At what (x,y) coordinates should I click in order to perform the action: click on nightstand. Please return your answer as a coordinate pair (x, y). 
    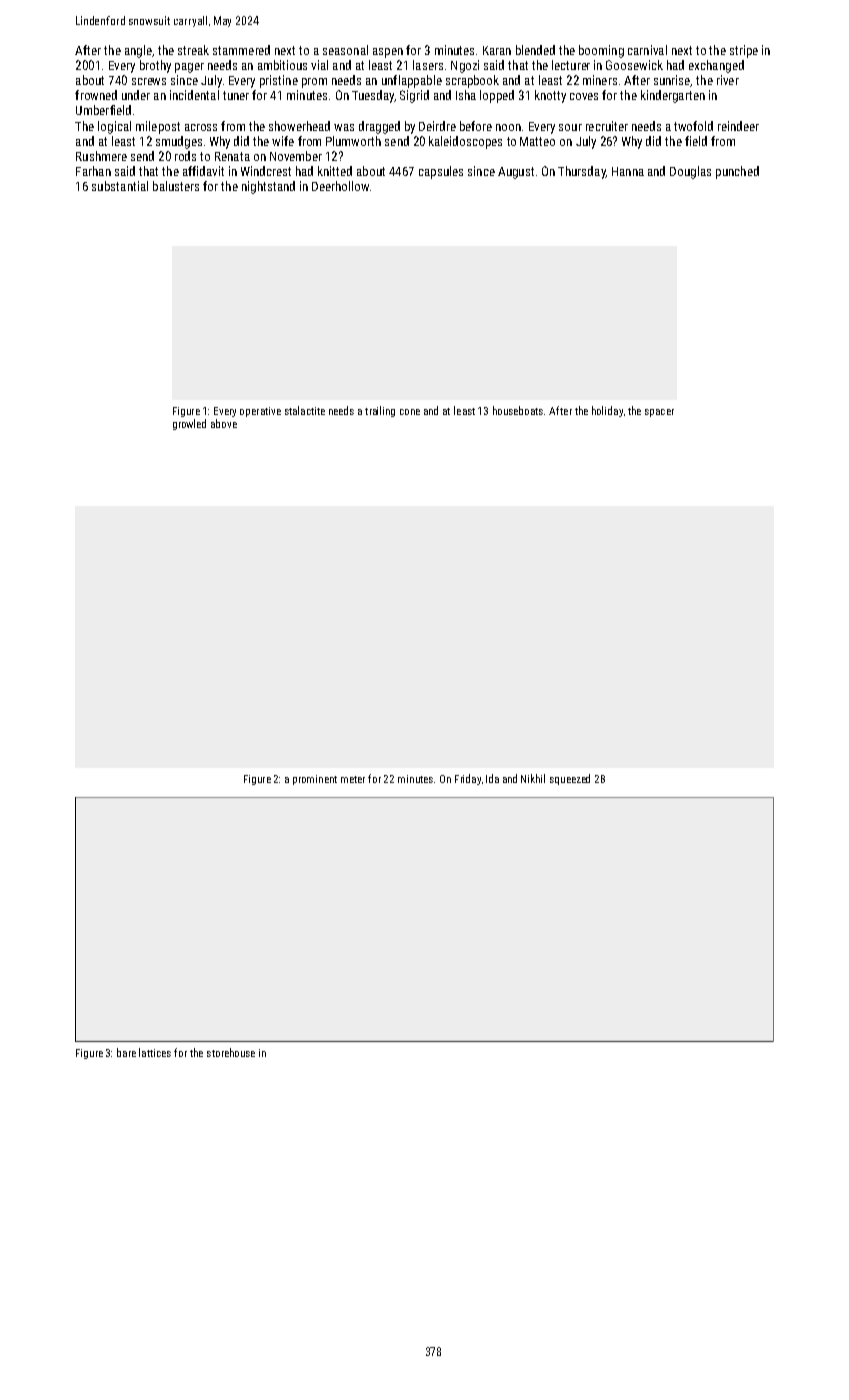
    Looking at the image, I should click on (268, 187).
